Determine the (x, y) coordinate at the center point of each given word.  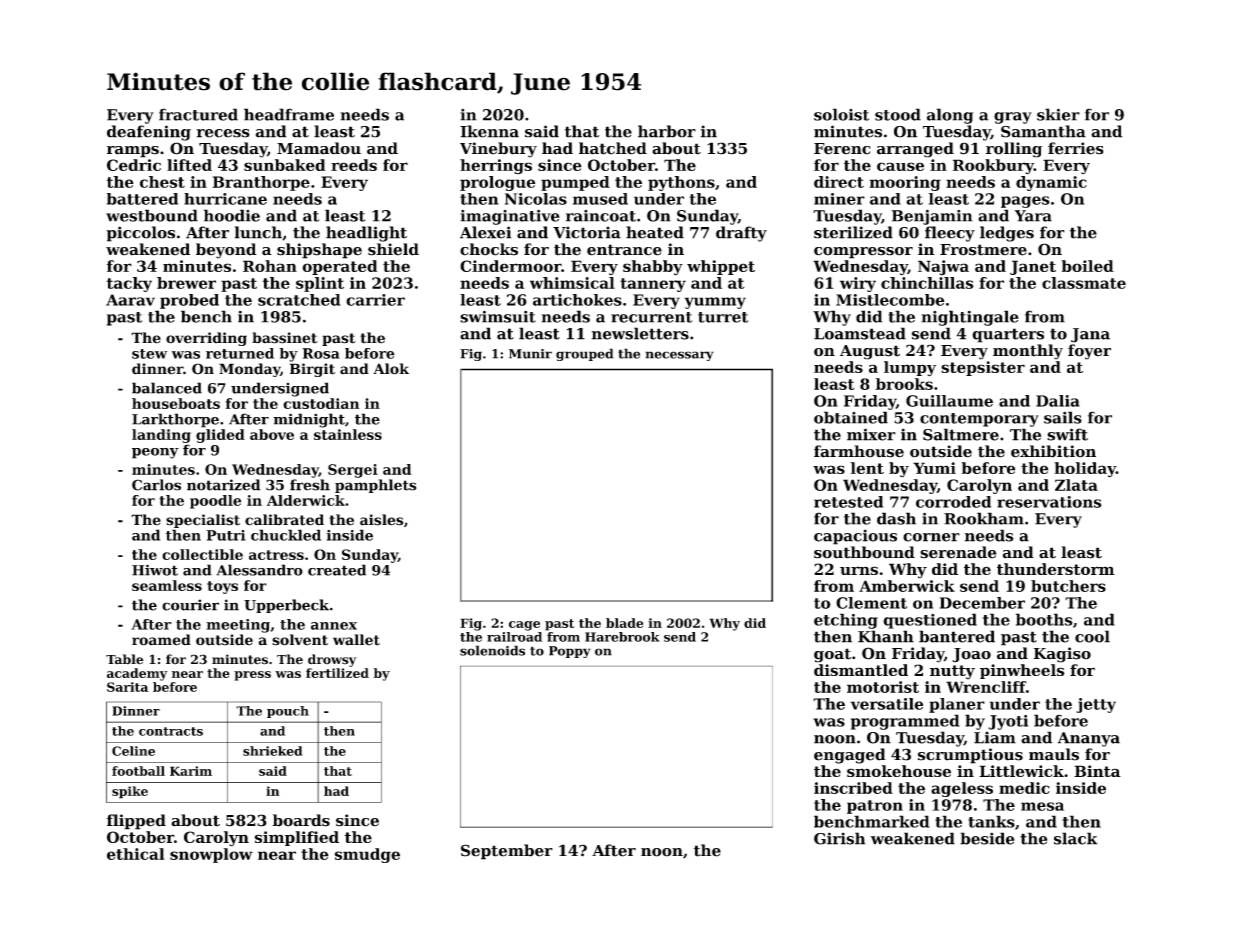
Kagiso (1062, 655)
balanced (167, 388)
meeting (238, 626)
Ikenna (489, 131)
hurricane (225, 199)
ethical (135, 854)
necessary (679, 356)
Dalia (1058, 401)
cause (900, 166)
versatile (886, 704)
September (507, 852)
